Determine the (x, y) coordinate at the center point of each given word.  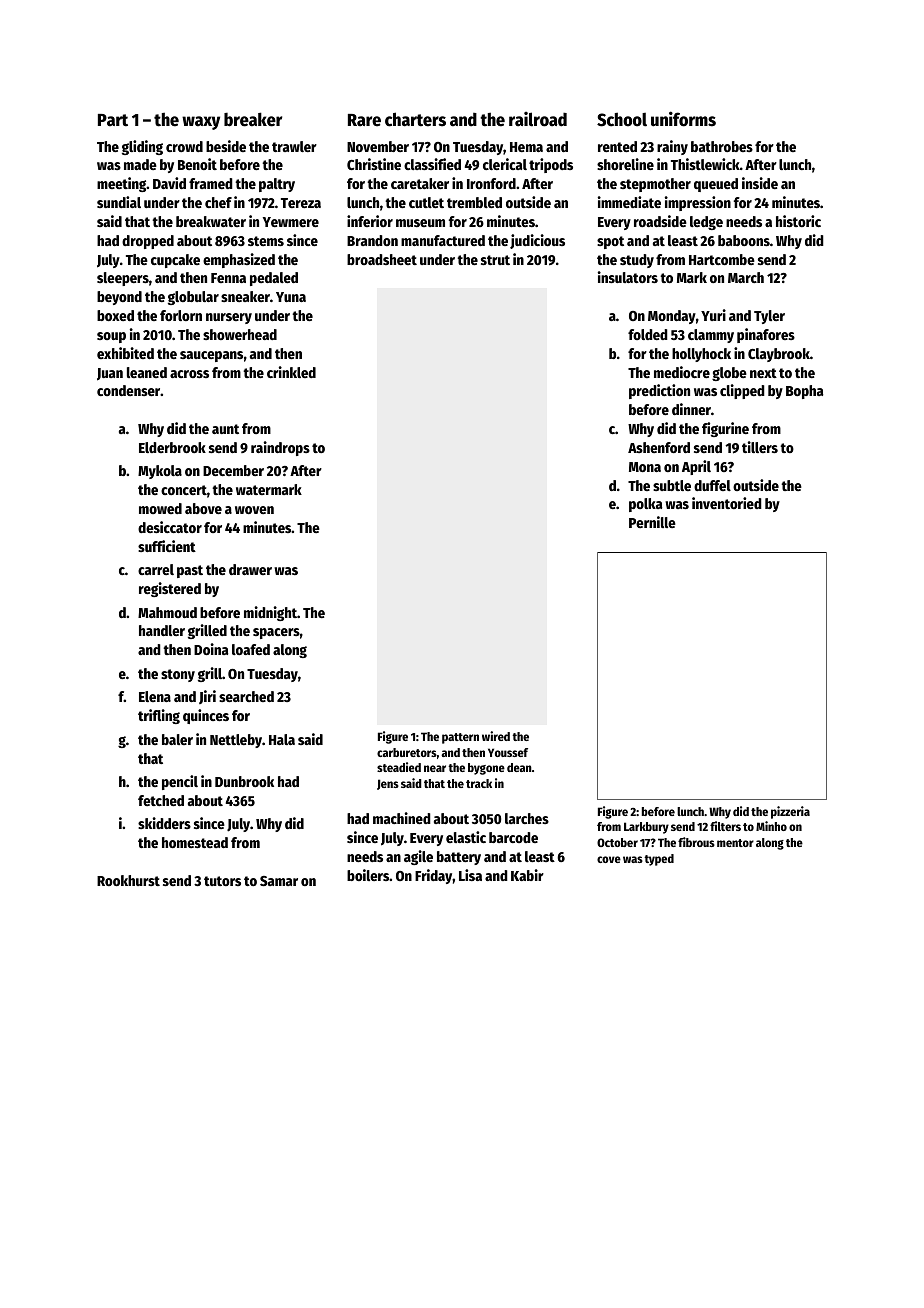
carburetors (407, 752)
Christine (374, 164)
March (746, 277)
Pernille (652, 522)
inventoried (727, 503)
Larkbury (646, 828)
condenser (128, 390)
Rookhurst (128, 880)
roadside (660, 221)
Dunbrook (244, 781)
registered (170, 589)
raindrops (280, 448)
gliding (142, 147)
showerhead (240, 334)
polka (645, 505)
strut (495, 260)
